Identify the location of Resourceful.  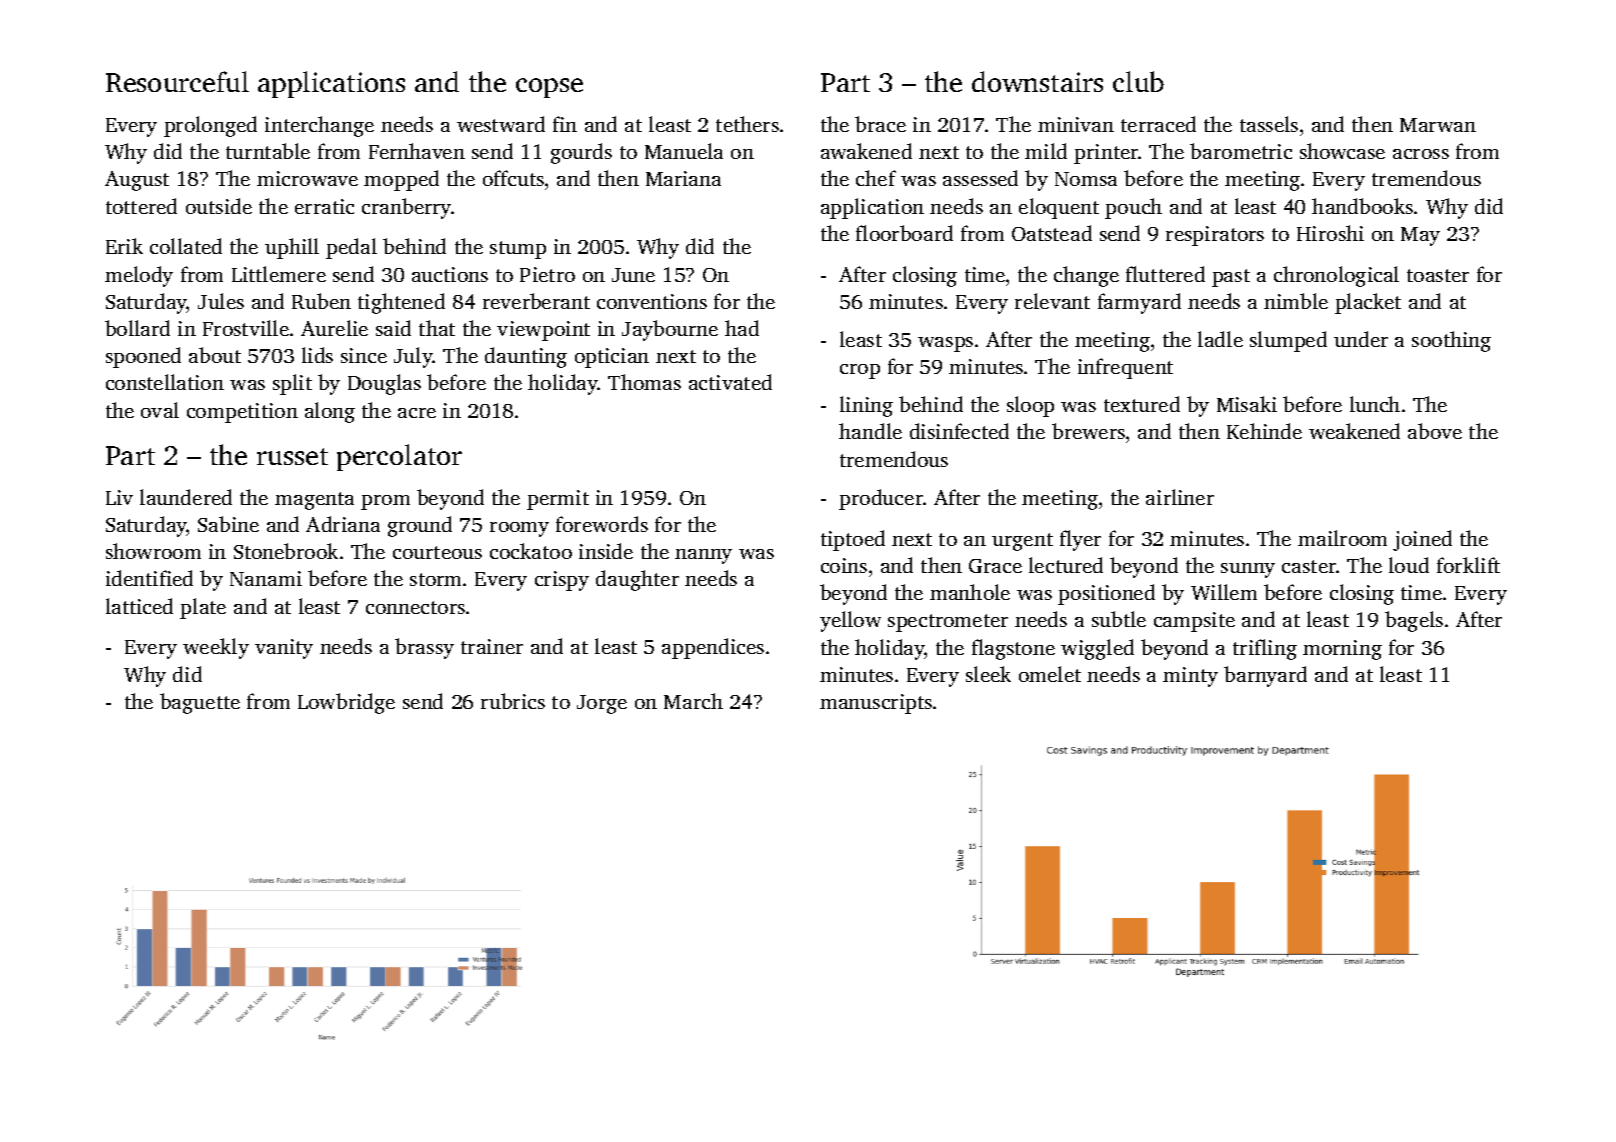
(177, 81).
